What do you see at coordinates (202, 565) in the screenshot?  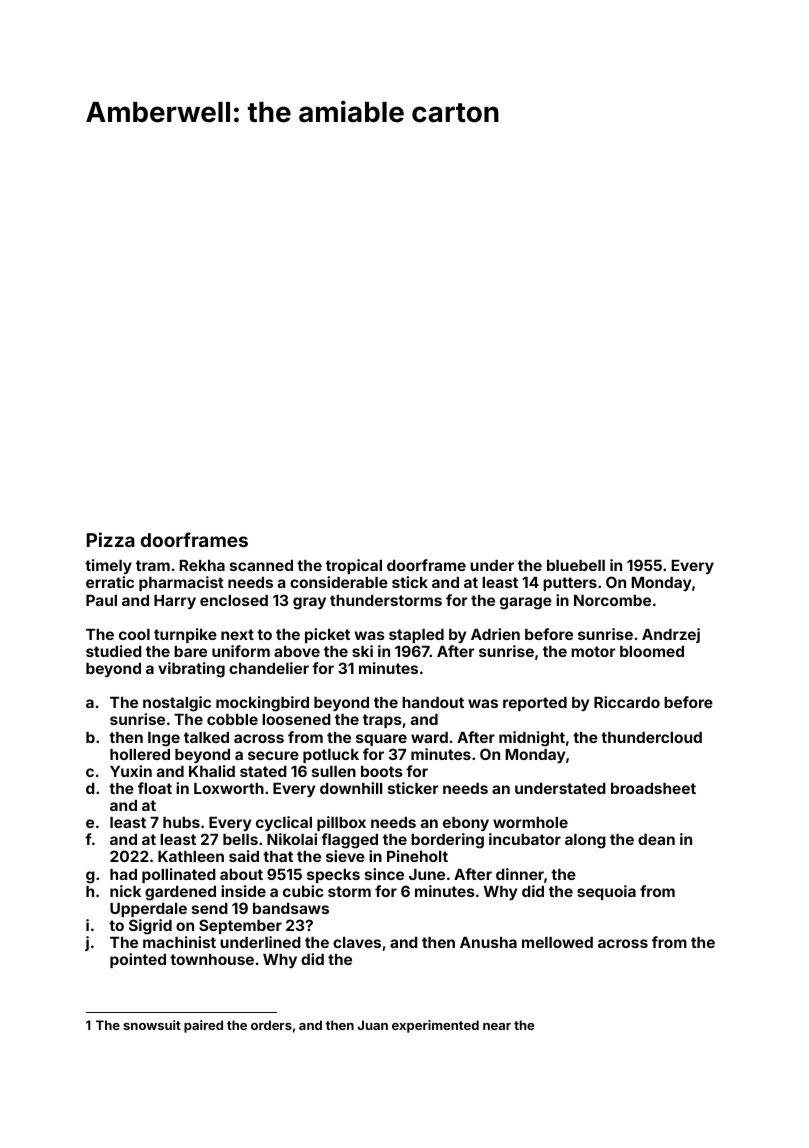 I see `Rekha` at bounding box center [202, 565].
